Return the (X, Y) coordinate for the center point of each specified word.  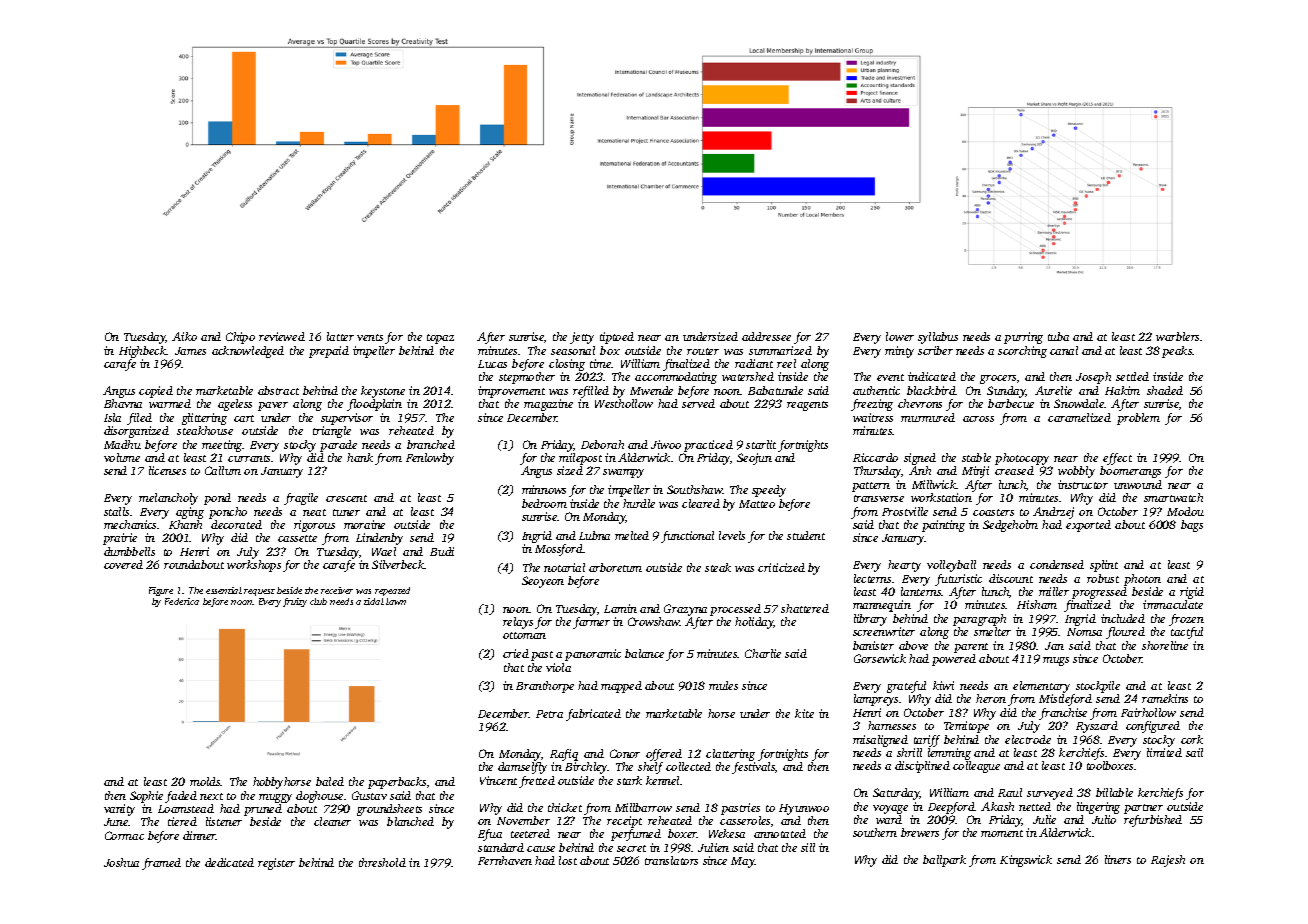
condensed (1057, 564)
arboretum (615, 567)
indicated (932, 376)
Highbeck (143, 352)
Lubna (594, 535)
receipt (624, 822)
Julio (1104, 819)
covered (123, 564)
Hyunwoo (804, 809)
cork (1192, 739)
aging (190, 513)
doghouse (319, 797)
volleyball (951, 566)
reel (786, 363)
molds (205, 781)
